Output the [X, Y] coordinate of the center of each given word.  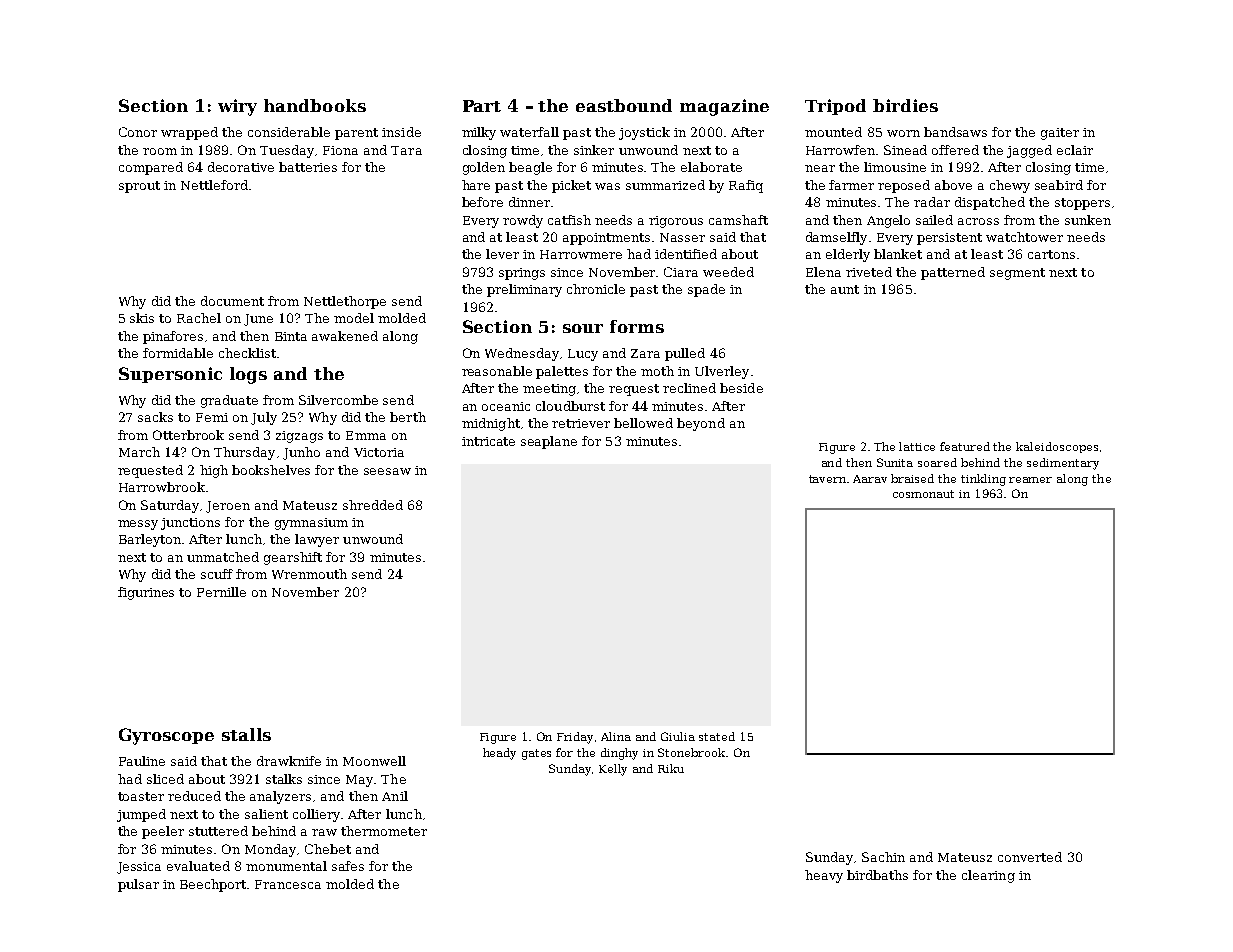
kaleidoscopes [1057, 447]
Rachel [199, 318]
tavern [827, 479]
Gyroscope [166, 736]
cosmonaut [923, 494]
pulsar [138, 885]
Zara [645, 353]
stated [717, 736]
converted [1030, 857]
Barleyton [150, 540]
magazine [724, 107]
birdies [905, 105]
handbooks [315, 105]
